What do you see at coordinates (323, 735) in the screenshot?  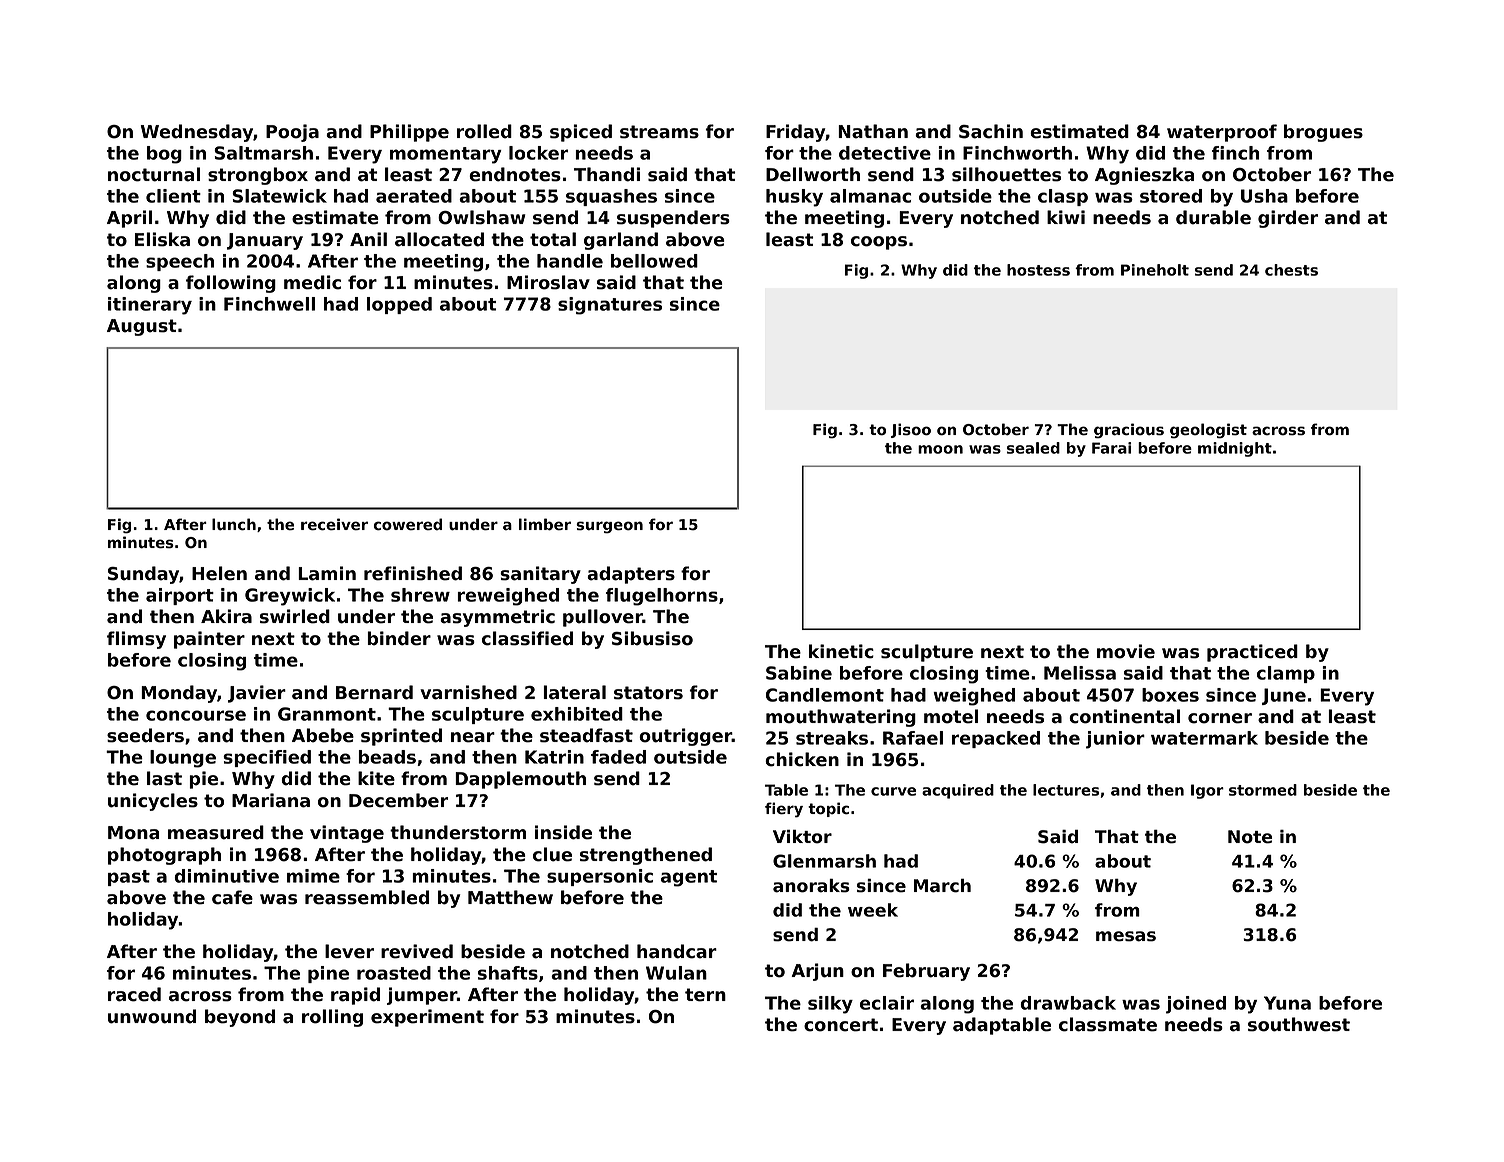 I see `Abebe` at bounding box center [323, 735].
